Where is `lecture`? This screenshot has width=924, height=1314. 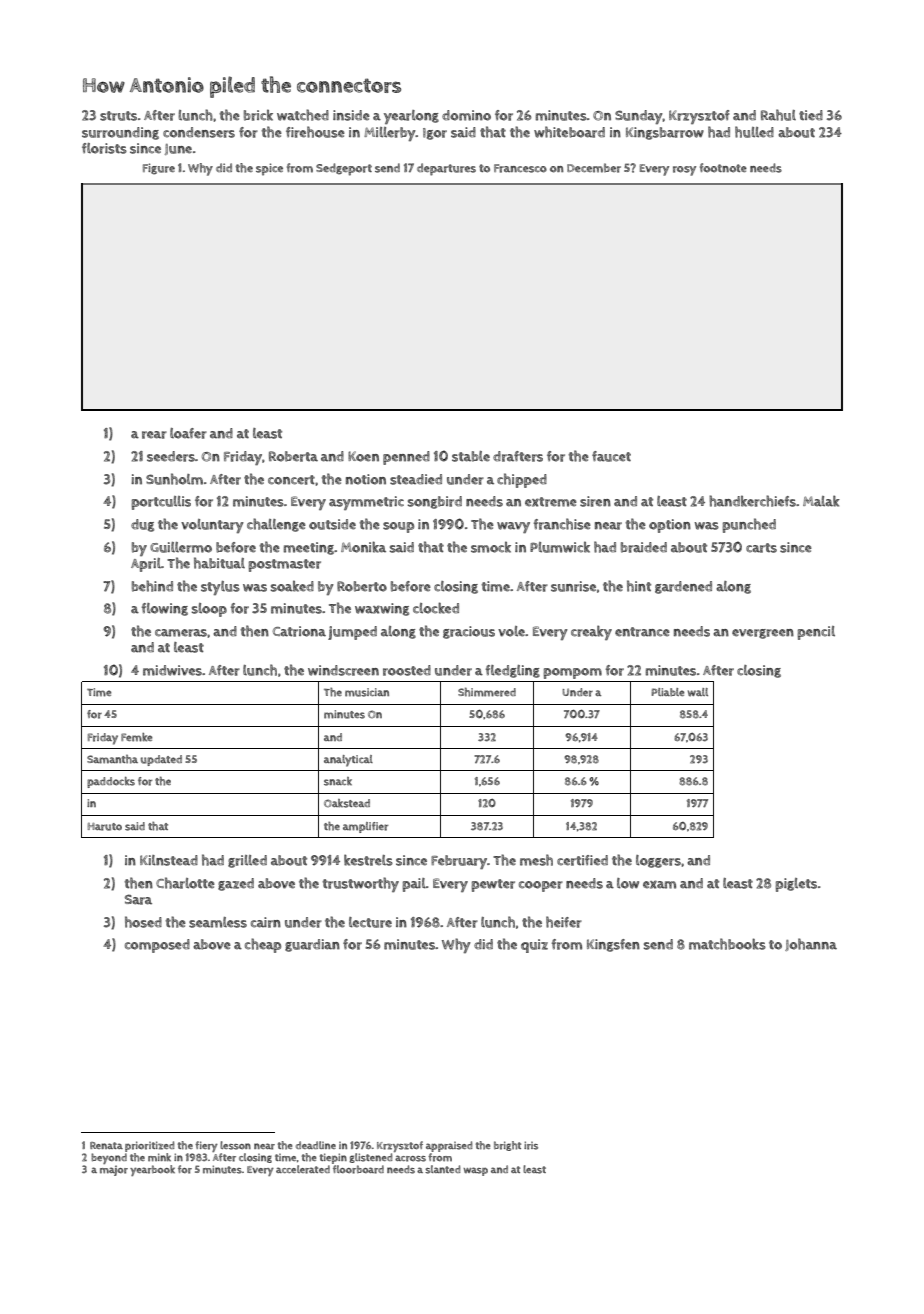 lecture is located at coordinates (370, 922).
